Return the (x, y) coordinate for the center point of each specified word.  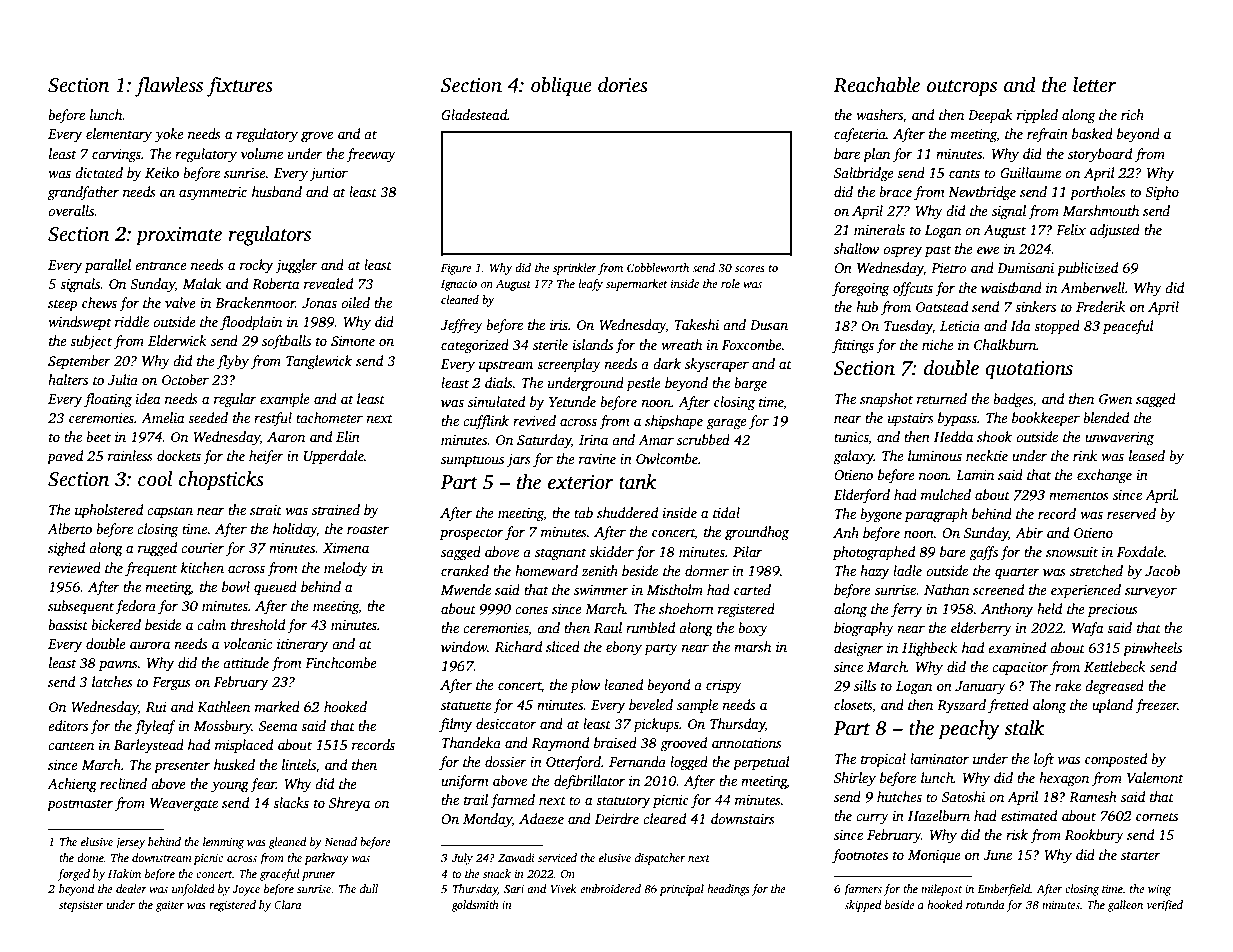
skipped (862, 906)
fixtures (240, 87)
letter (1095, 85)
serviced (557, 857)
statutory (623, 802)
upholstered (109, 511)
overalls (71, 210)
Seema (278, 726)
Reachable (876, 85)
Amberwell (1092, 287)
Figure (456, 269)
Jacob (1162, 570)
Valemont (1155, 777)
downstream (161, 857)
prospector (471, 534)
